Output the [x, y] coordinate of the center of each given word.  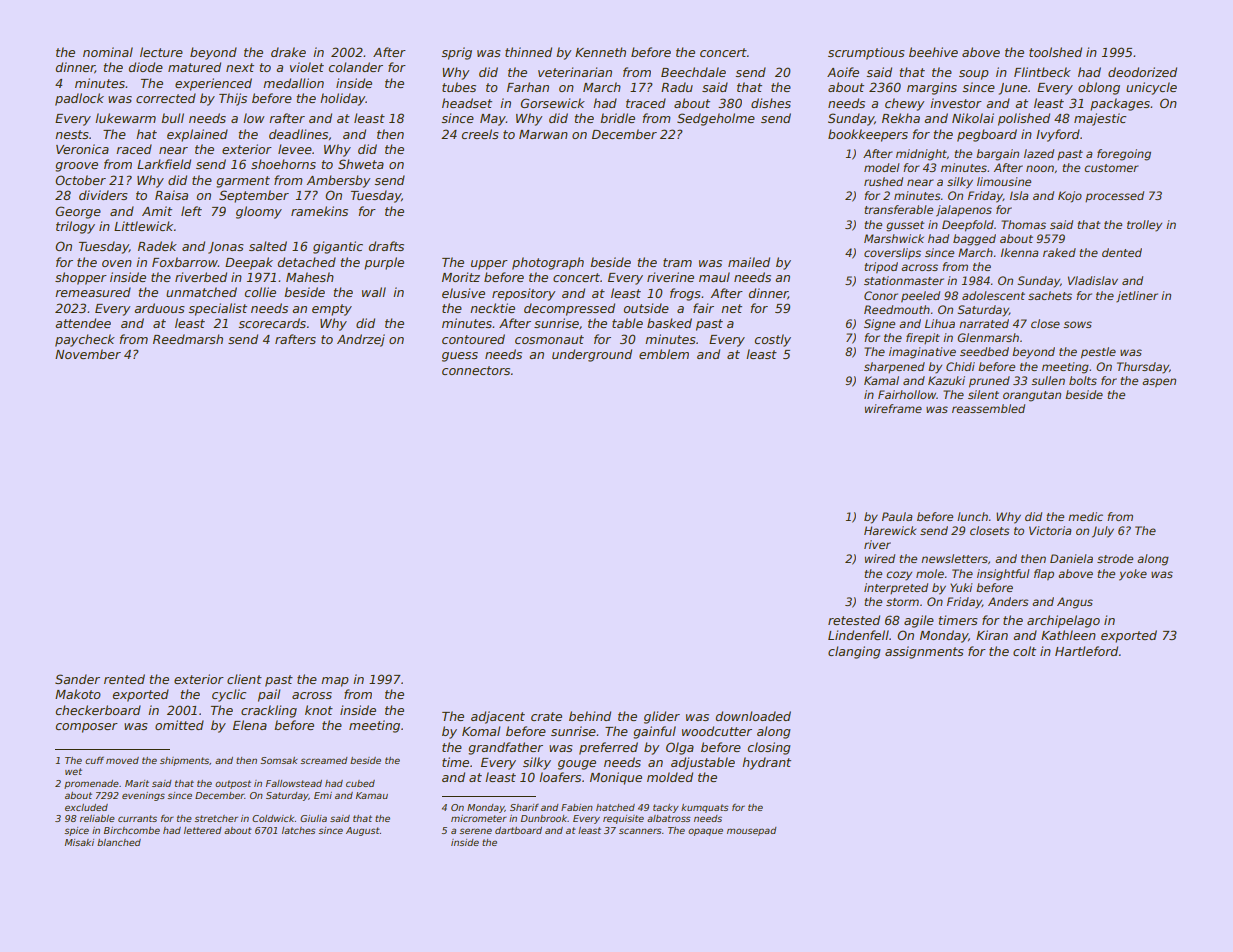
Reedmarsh [188, 339]
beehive [933, 52]
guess [460, 357]
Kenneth [600, 52]
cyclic [229, 695]
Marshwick [894, 238]
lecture [161, 52]
